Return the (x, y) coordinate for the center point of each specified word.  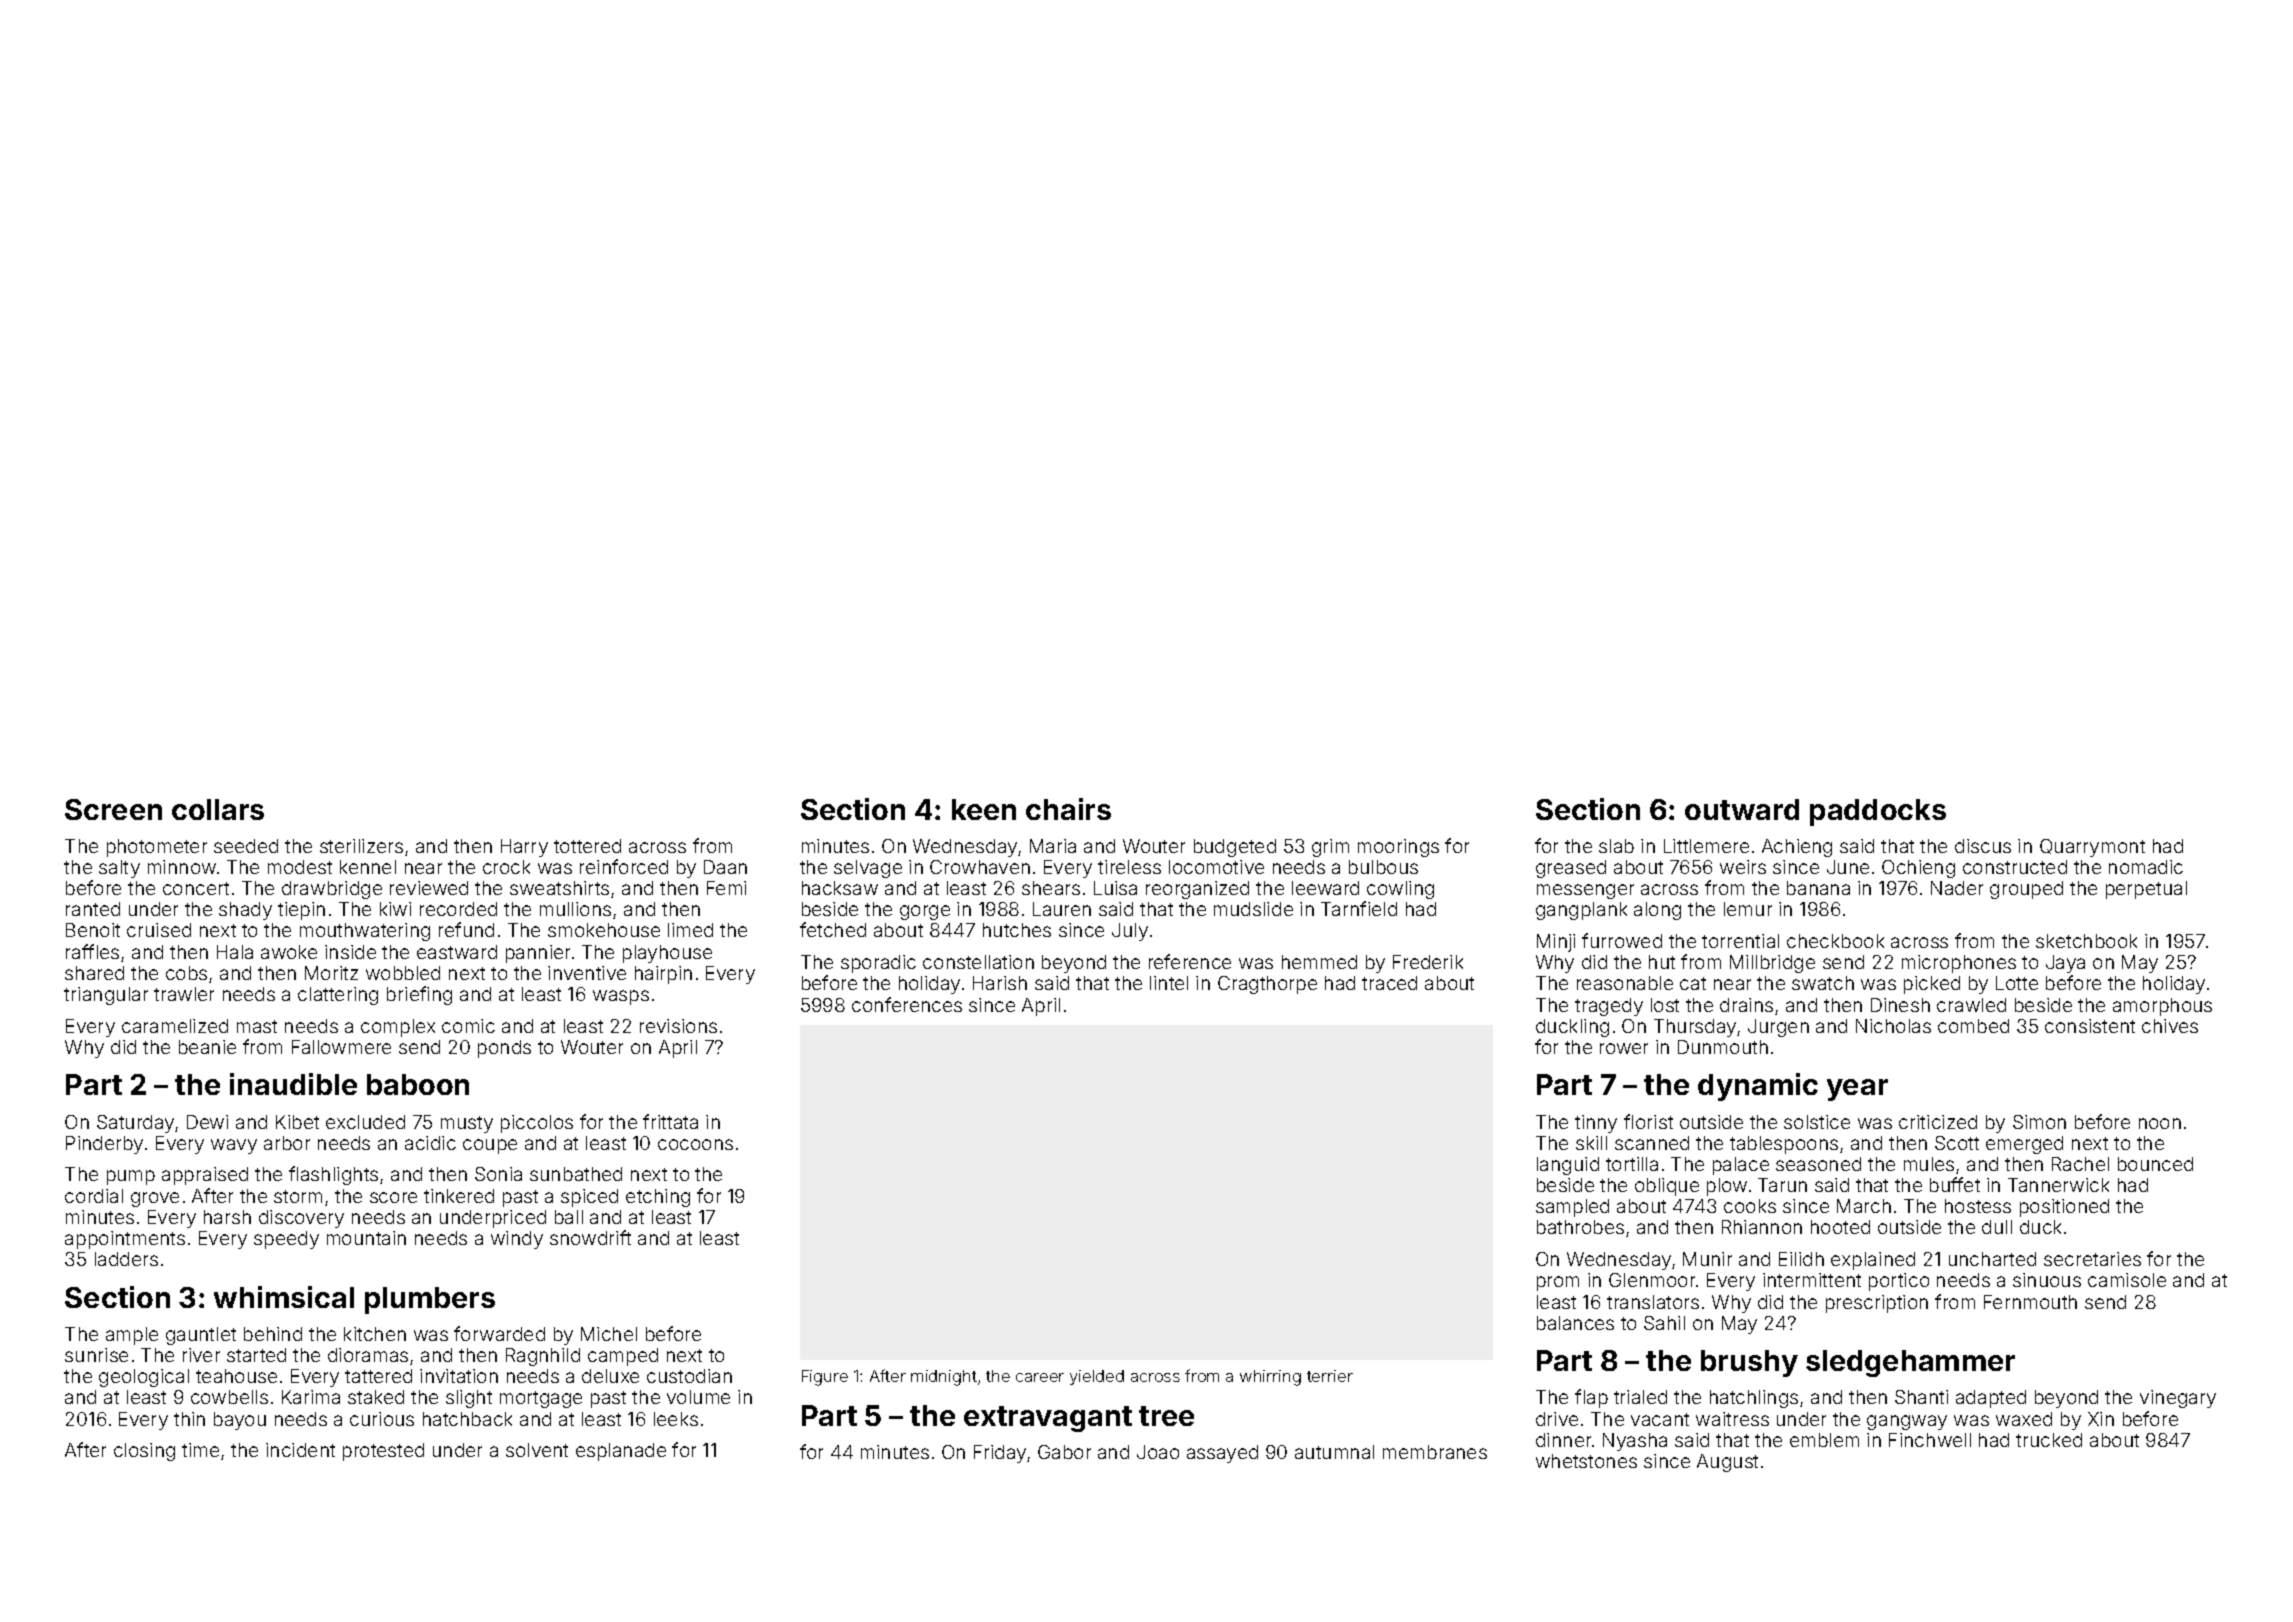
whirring (1270, 1378)
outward (1742, 809)
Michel (609, 1334)
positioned (2064, 1208)
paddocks (1878, 812)
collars (218, 809)
